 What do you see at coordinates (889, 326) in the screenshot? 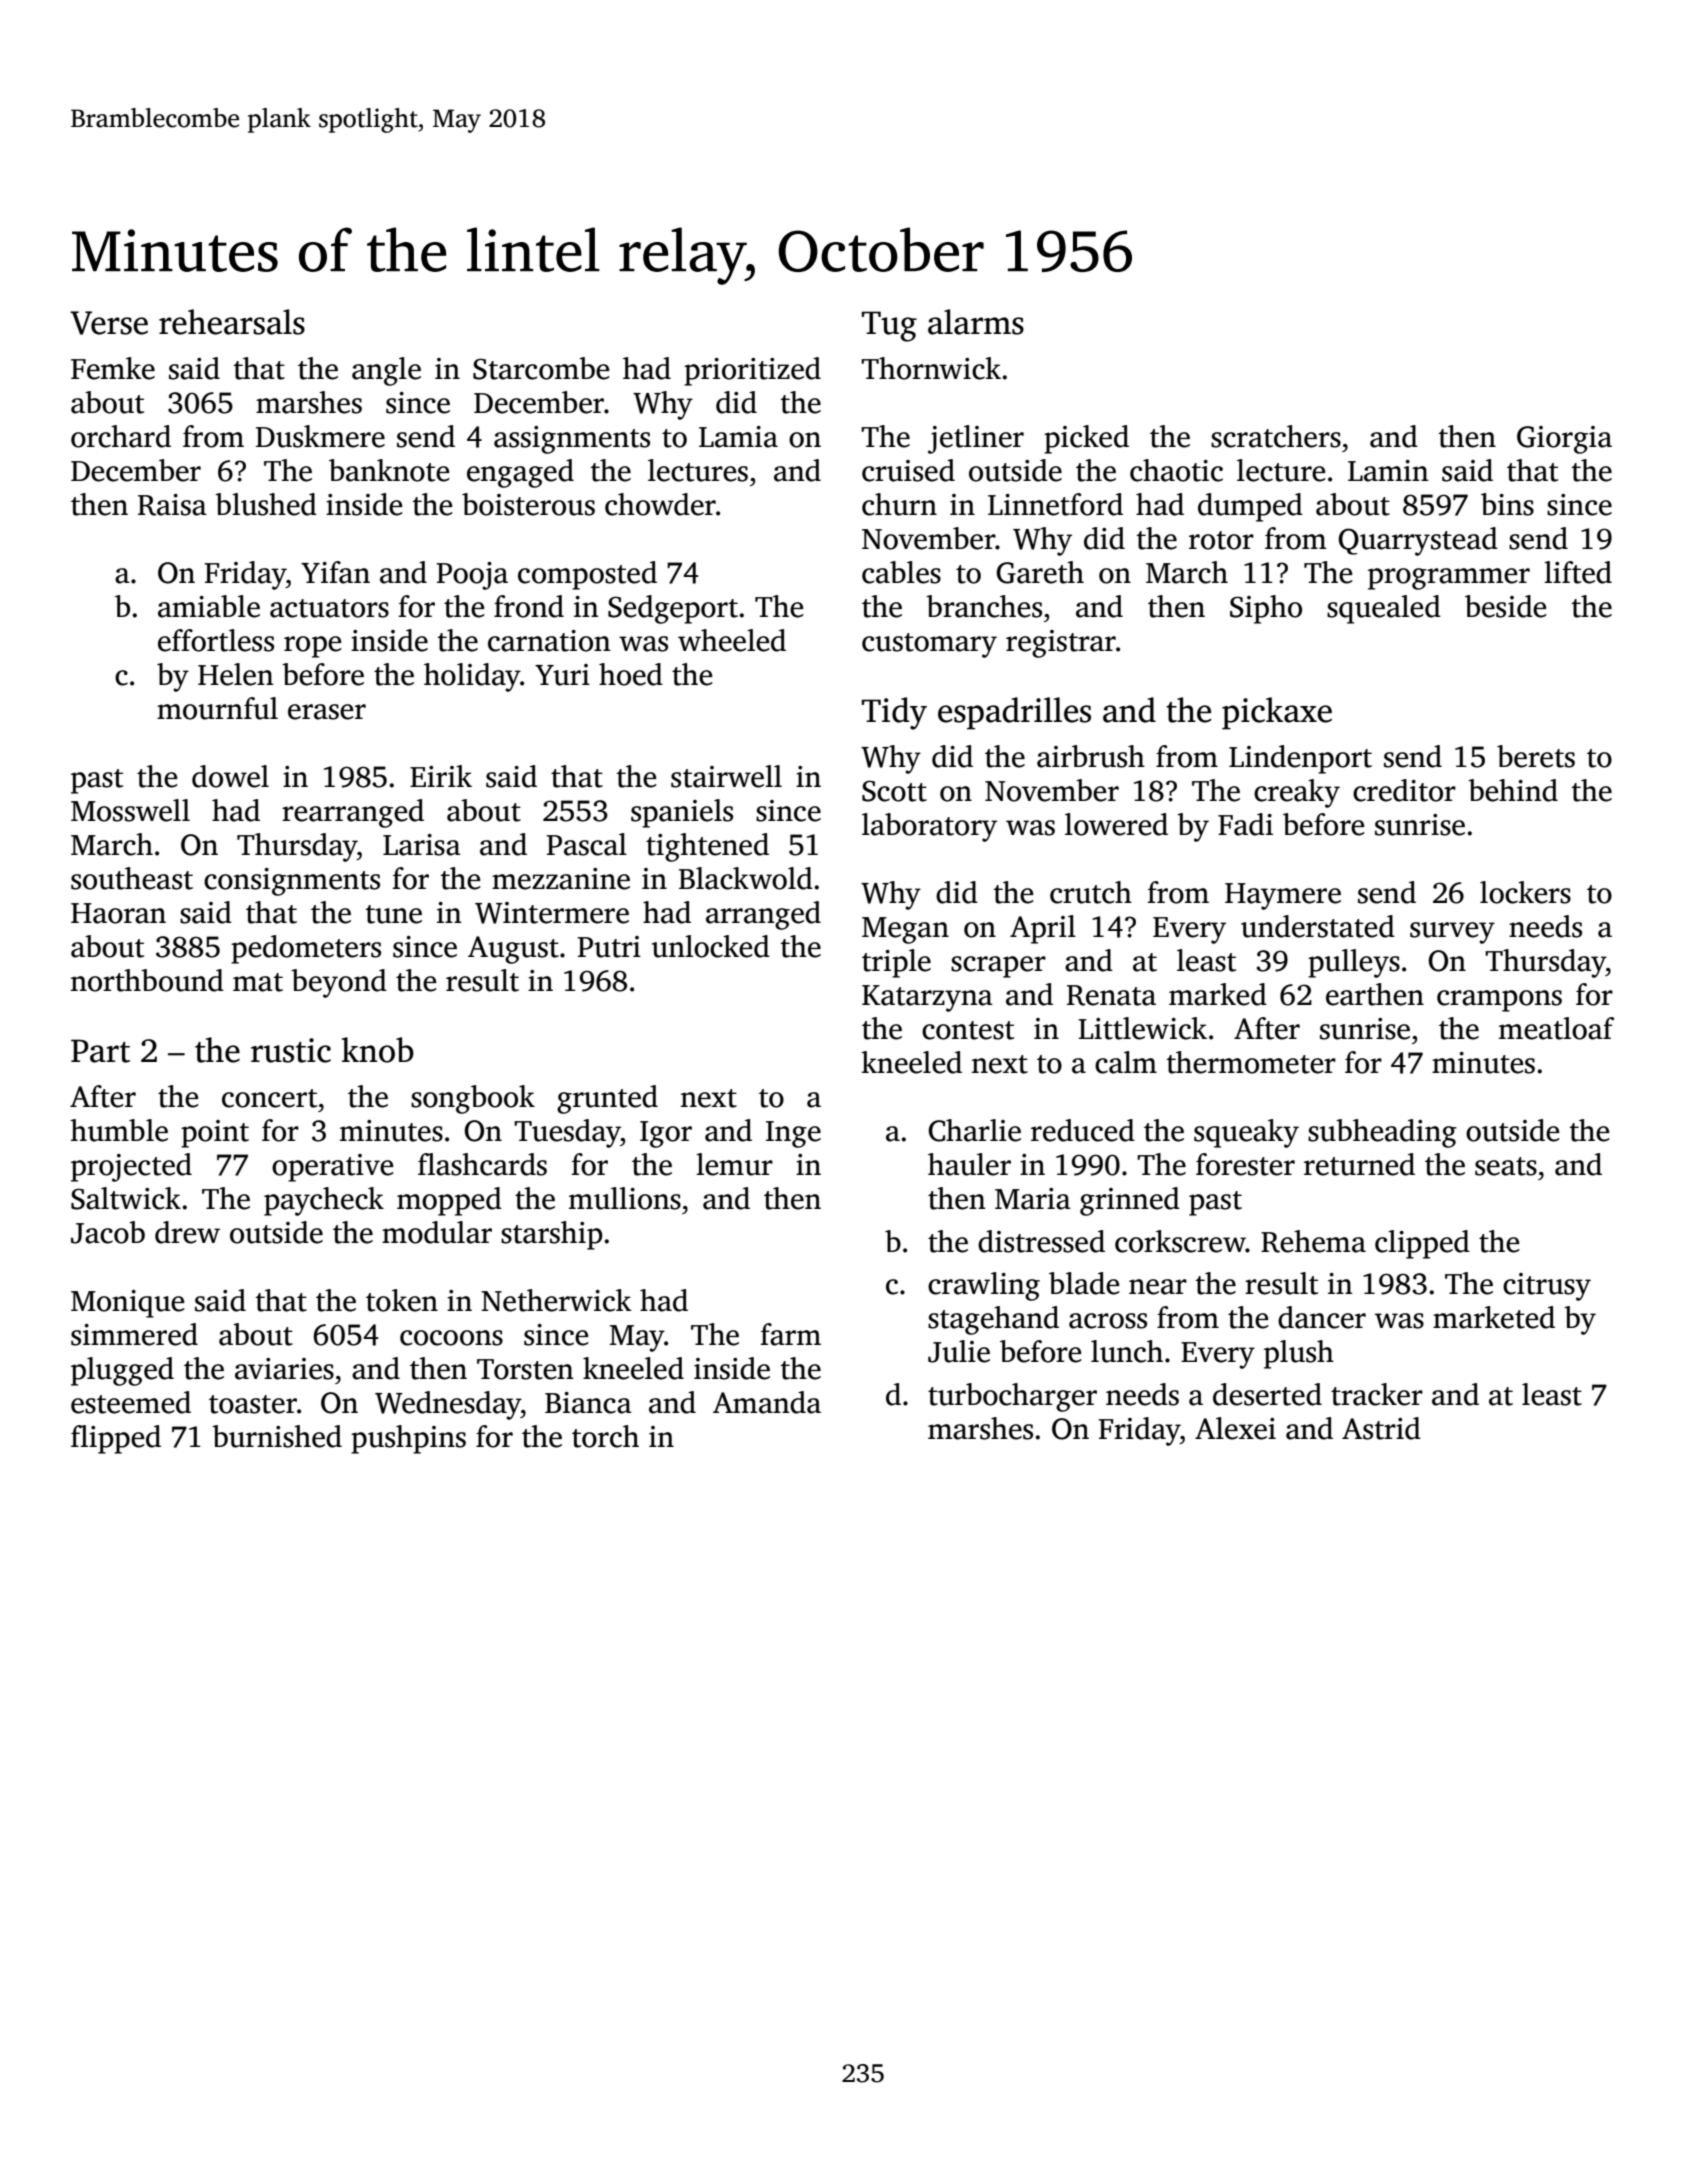
I see `Tug` at bounding box center [889, 326].
